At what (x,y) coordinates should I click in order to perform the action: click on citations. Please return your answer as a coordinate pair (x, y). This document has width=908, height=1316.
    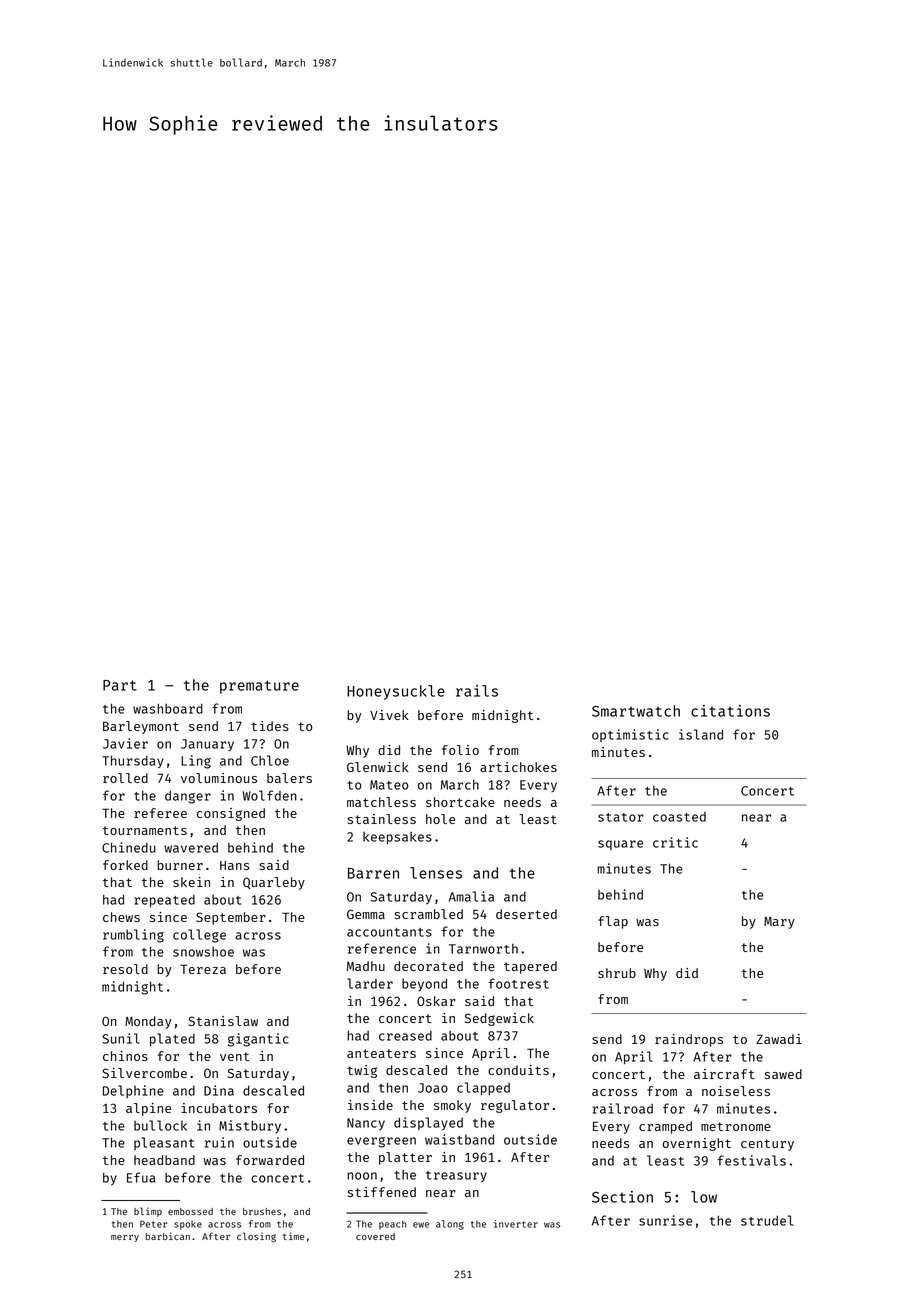
    Looking at the image, I should click on (730, 711).
